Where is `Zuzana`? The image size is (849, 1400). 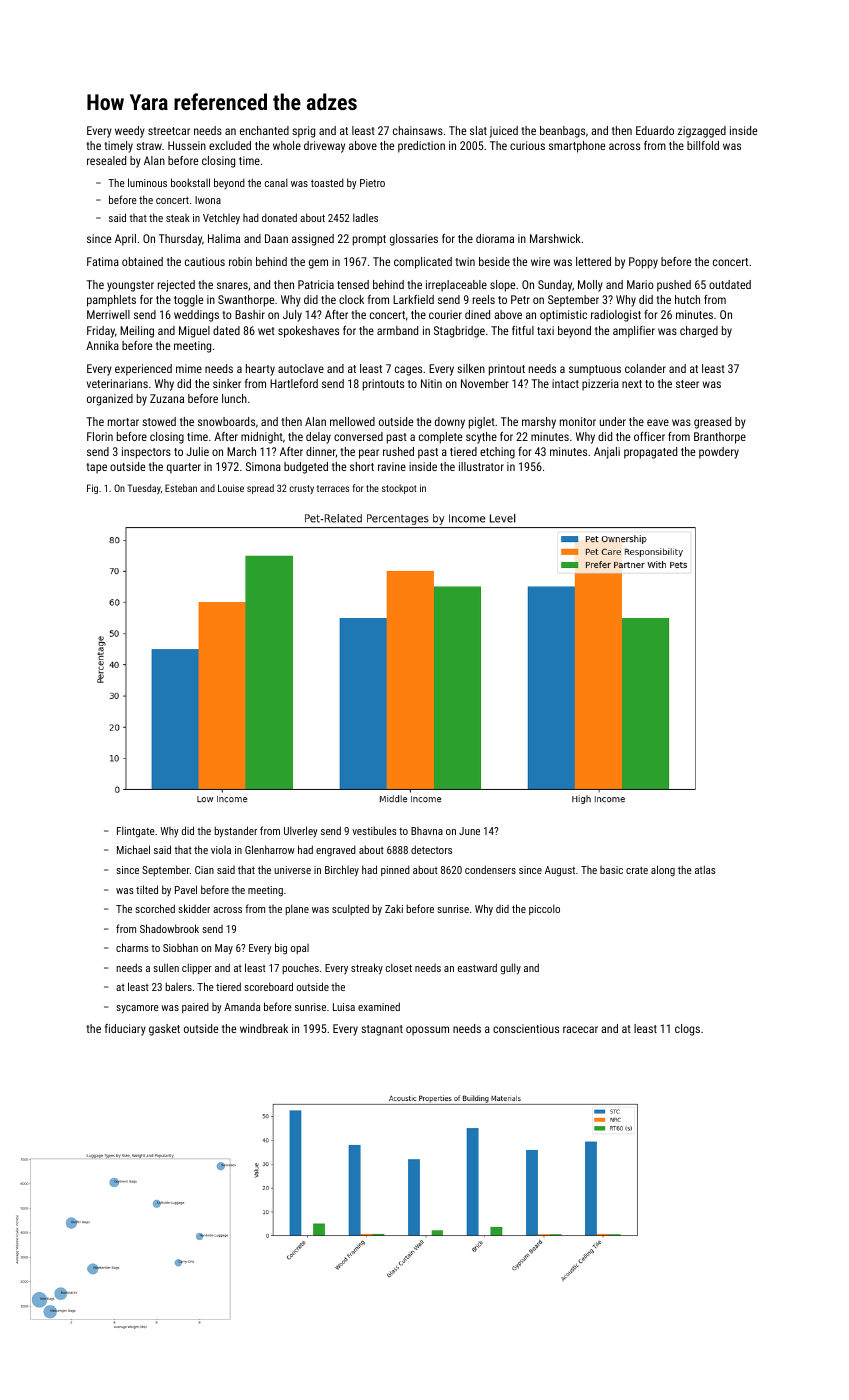
Zuzana is located at coordinates (167, 398).
